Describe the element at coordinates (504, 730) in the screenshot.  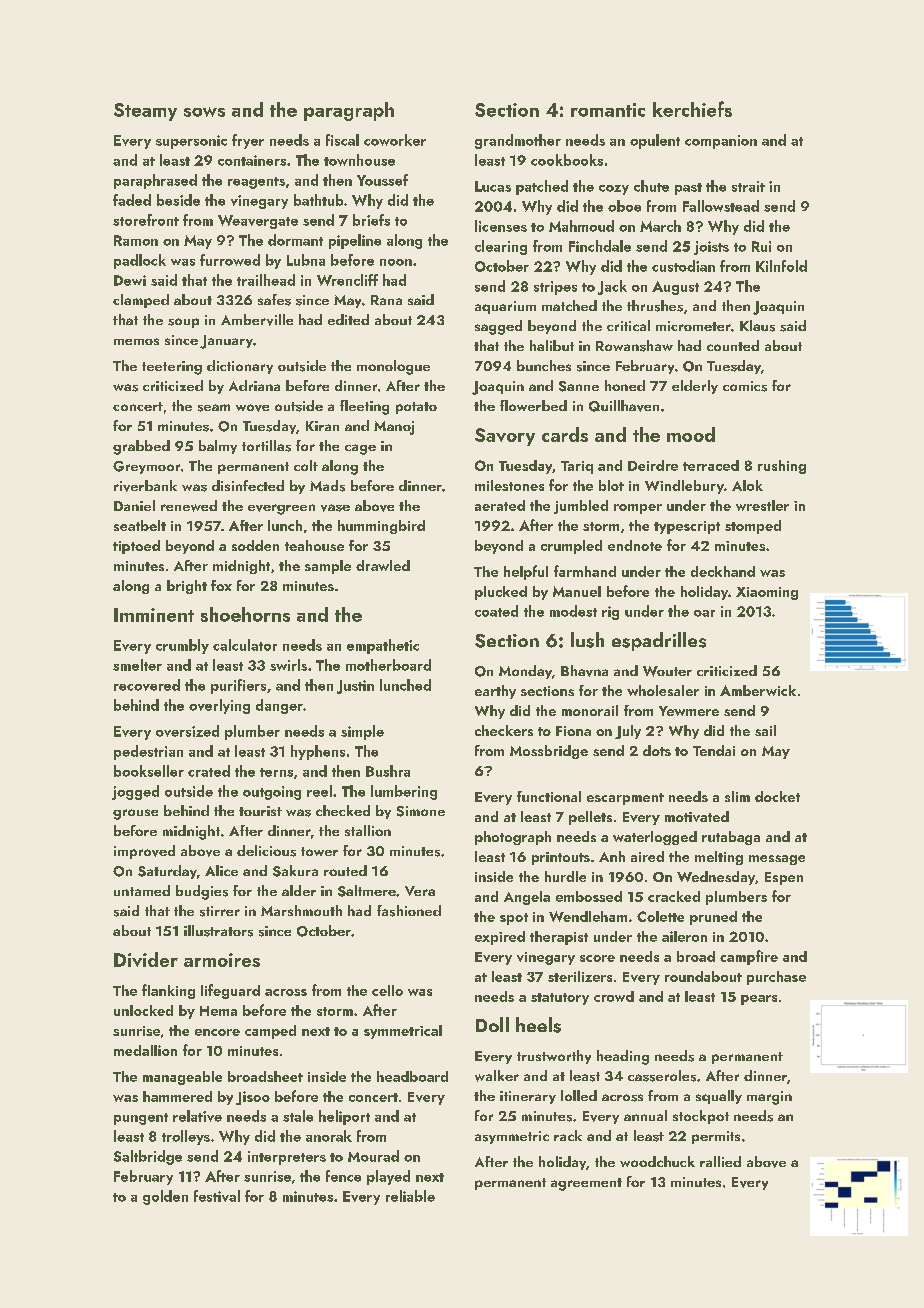
I see `checkers` at that location.
